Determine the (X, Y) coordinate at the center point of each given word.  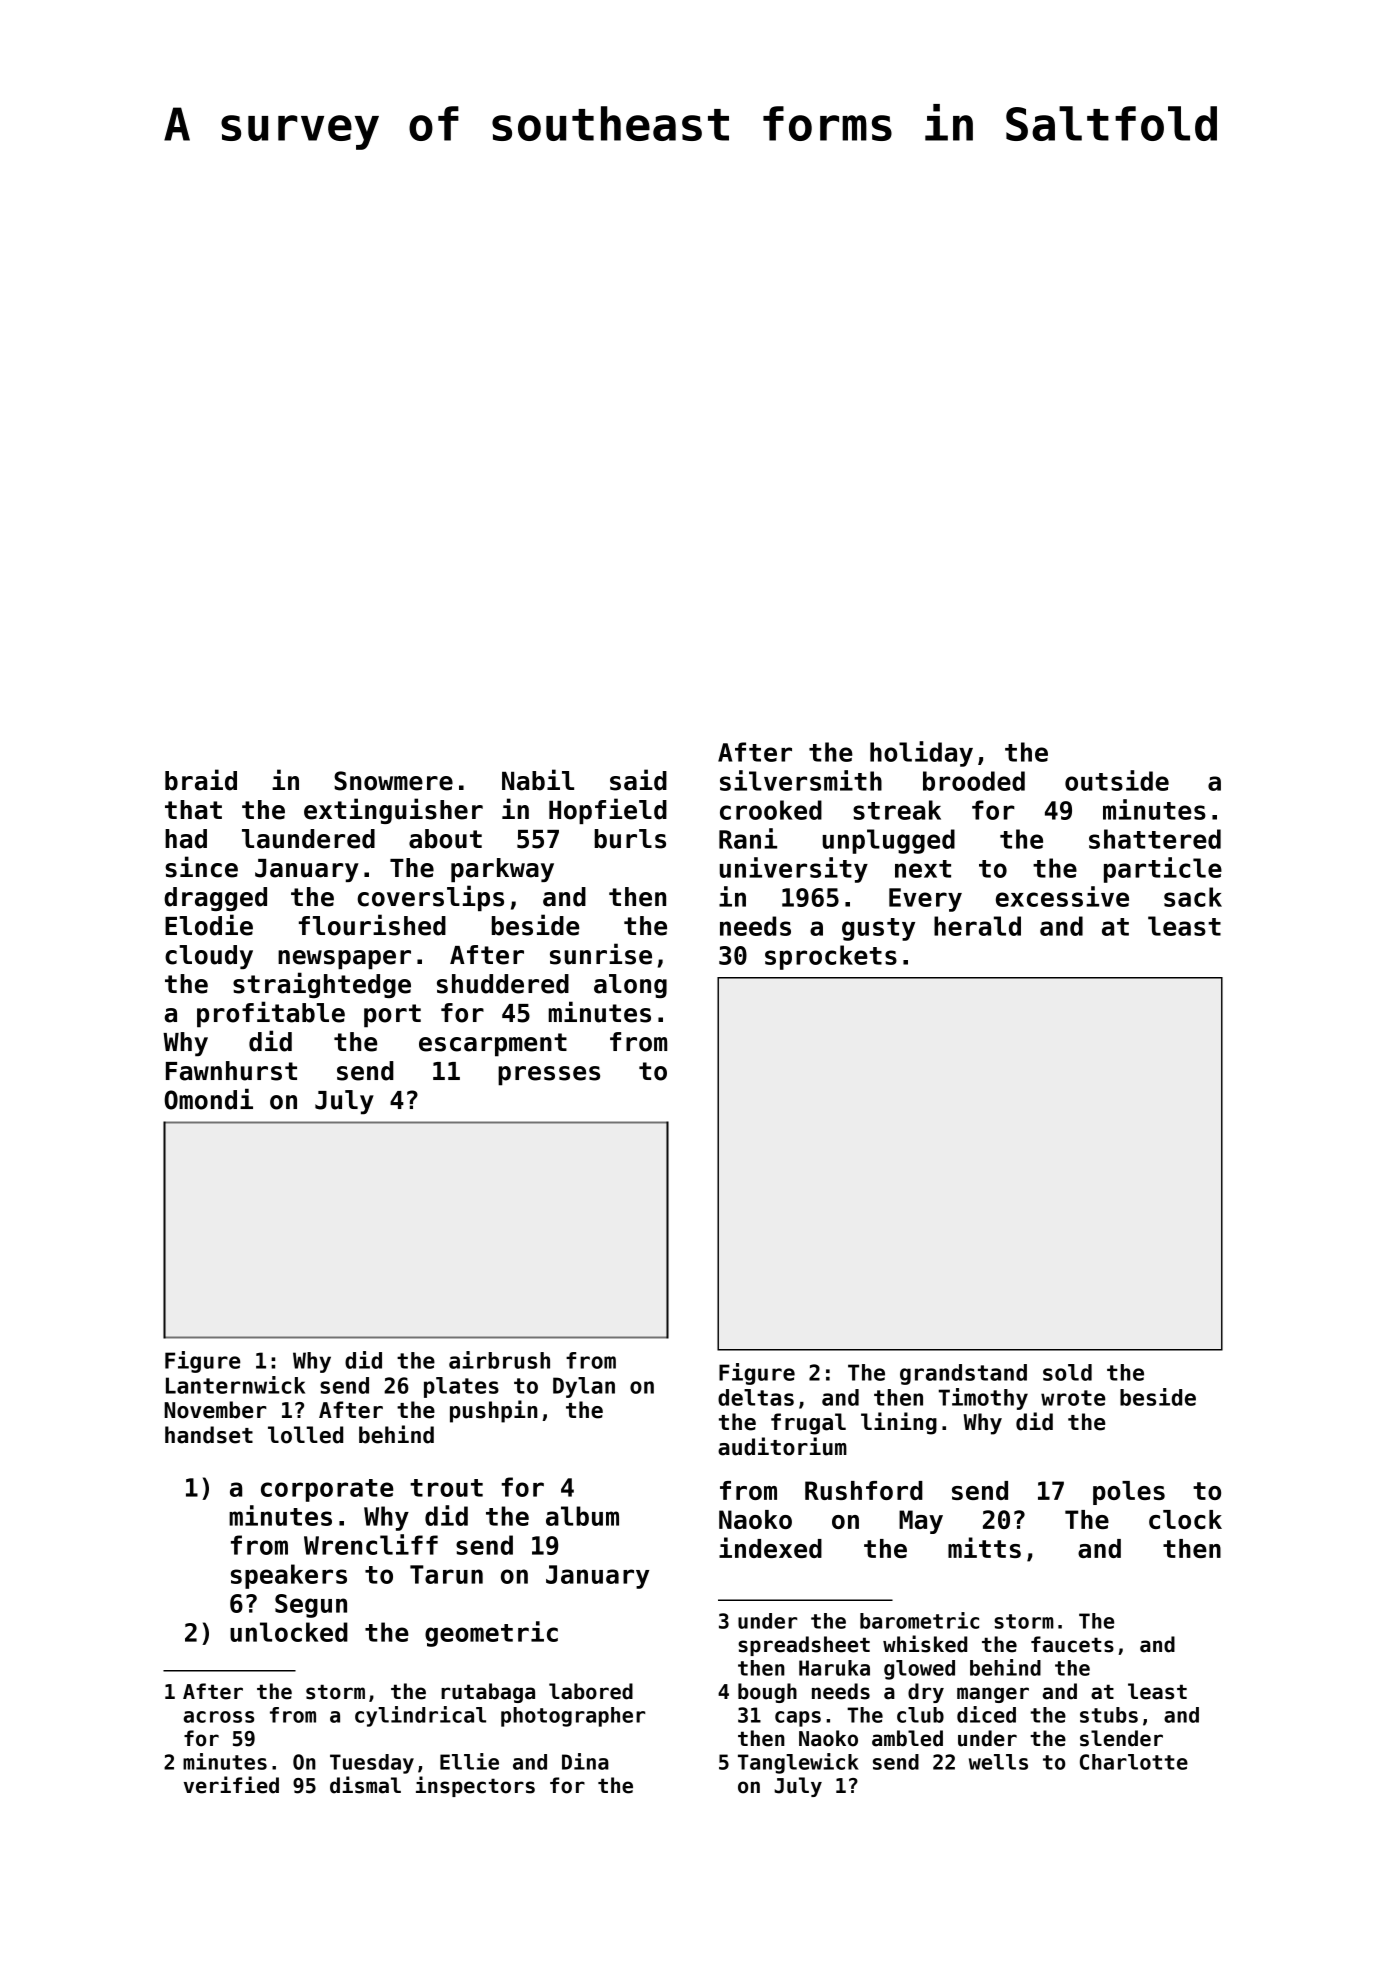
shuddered (503, 984)
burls (630, 839)
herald (977, 926)
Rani (748, 838)
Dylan (584, 1387)
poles (1129, 1493)
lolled (305, 1435)
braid (201, 780)
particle (1163, 870)
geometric (491, 1634)
